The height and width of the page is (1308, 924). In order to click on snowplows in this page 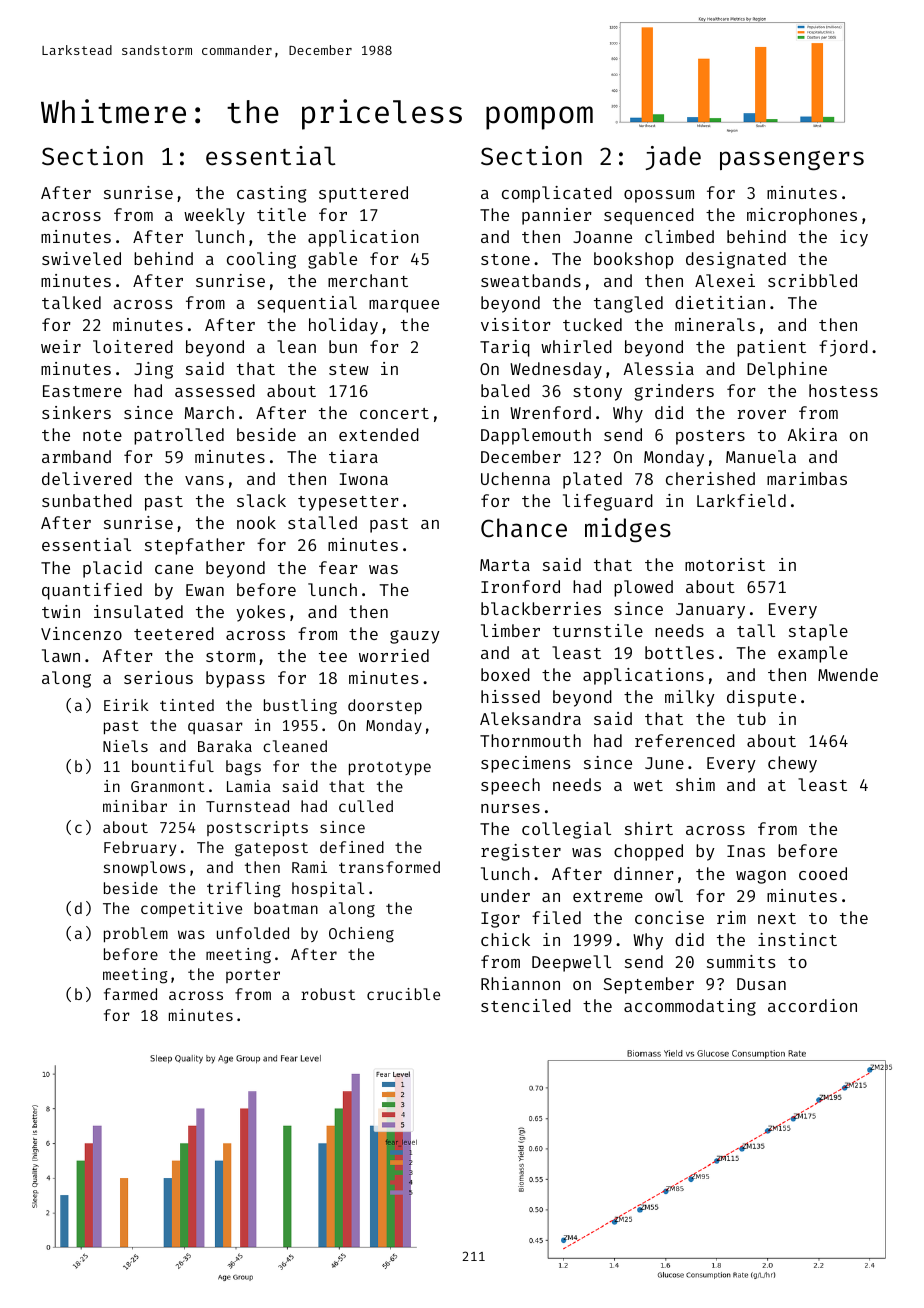, I will do `click(145, 868)`.
